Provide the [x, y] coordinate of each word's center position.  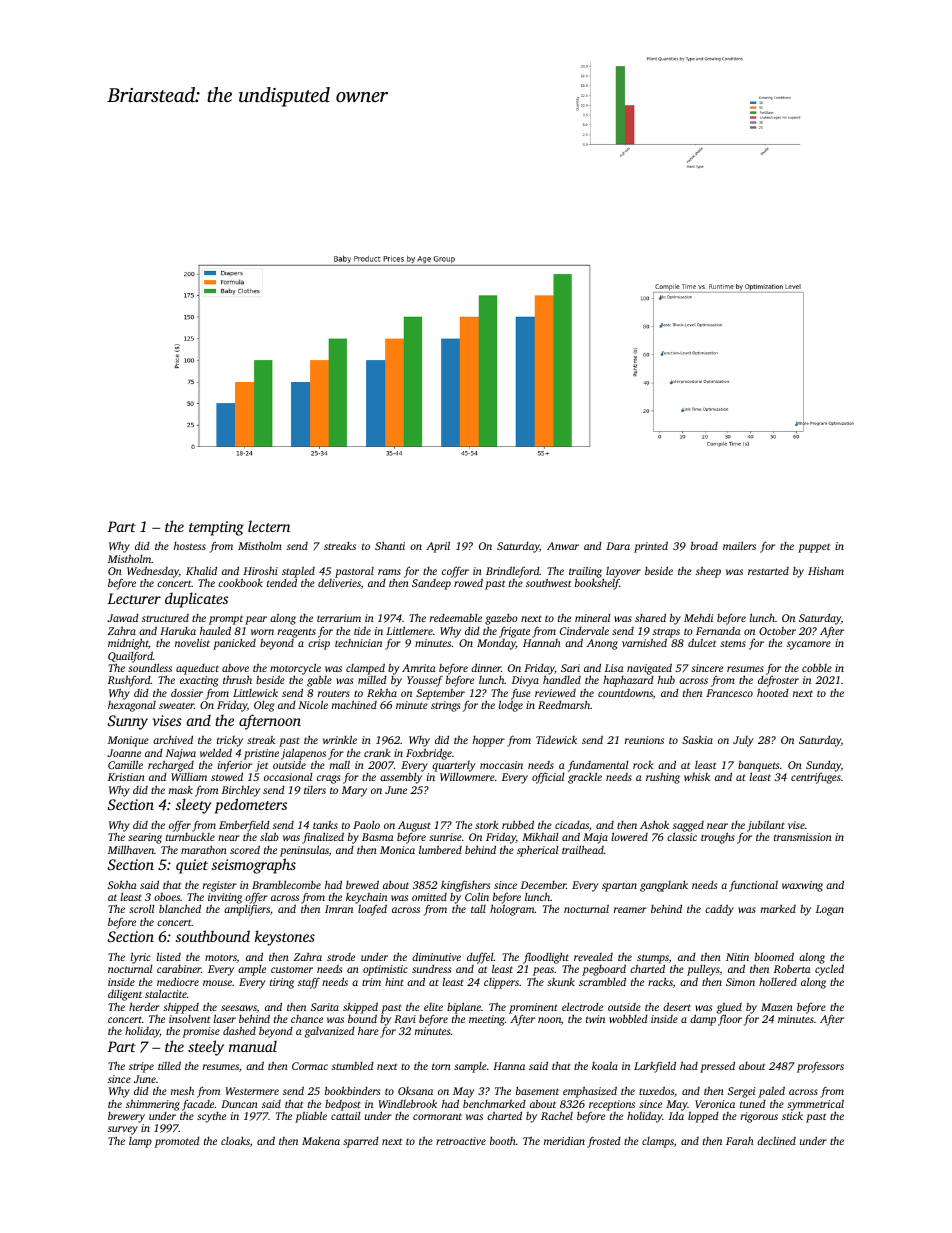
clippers [501, 983]
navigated [649, 669]
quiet [192, 866]
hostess [190, 546]
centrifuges [816, 778]
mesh [182, 1091]
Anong [602, 644]
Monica [397, 850]
